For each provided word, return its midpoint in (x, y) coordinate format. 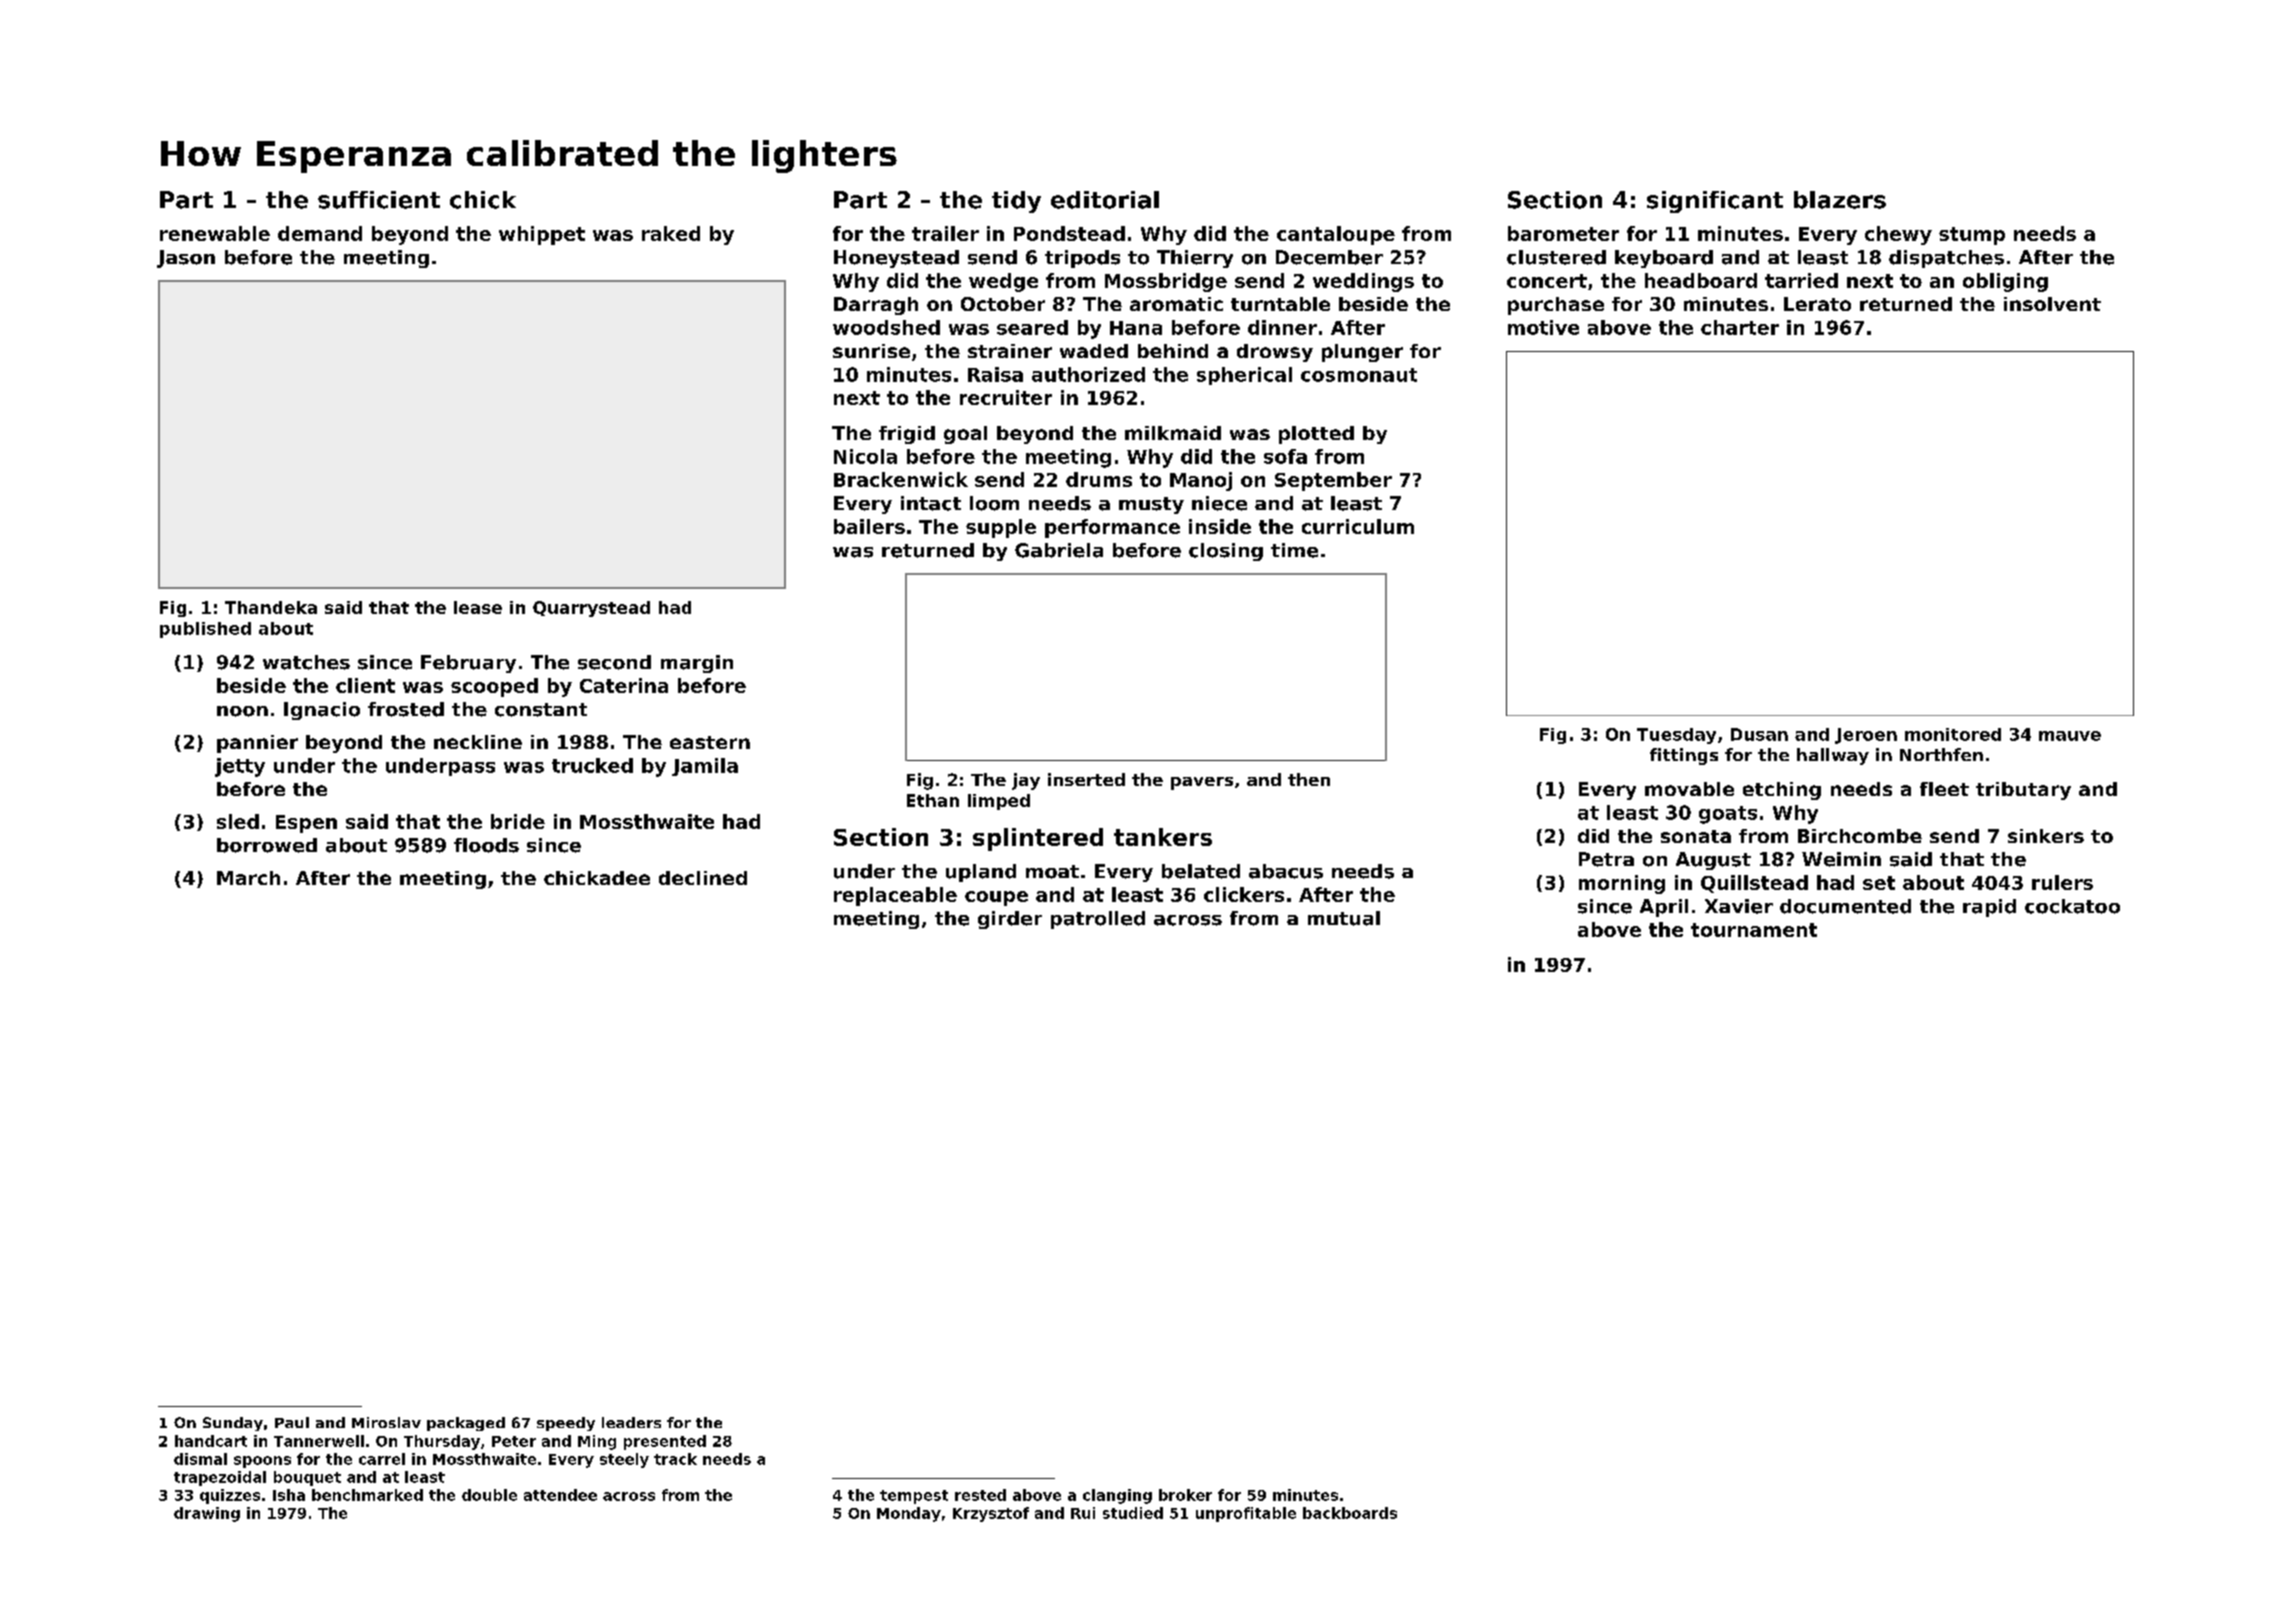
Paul (292, 1422)
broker (1185, 1495)
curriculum (1358, 526)
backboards (1350, 1513)
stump (1972, 236)
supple (1001, 528)
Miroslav (386, 1422)
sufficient (379, 200)
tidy (1016, 202)
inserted (1086, 779)
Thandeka (271, 607)
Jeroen (1866, 736)
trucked (592, 765)
